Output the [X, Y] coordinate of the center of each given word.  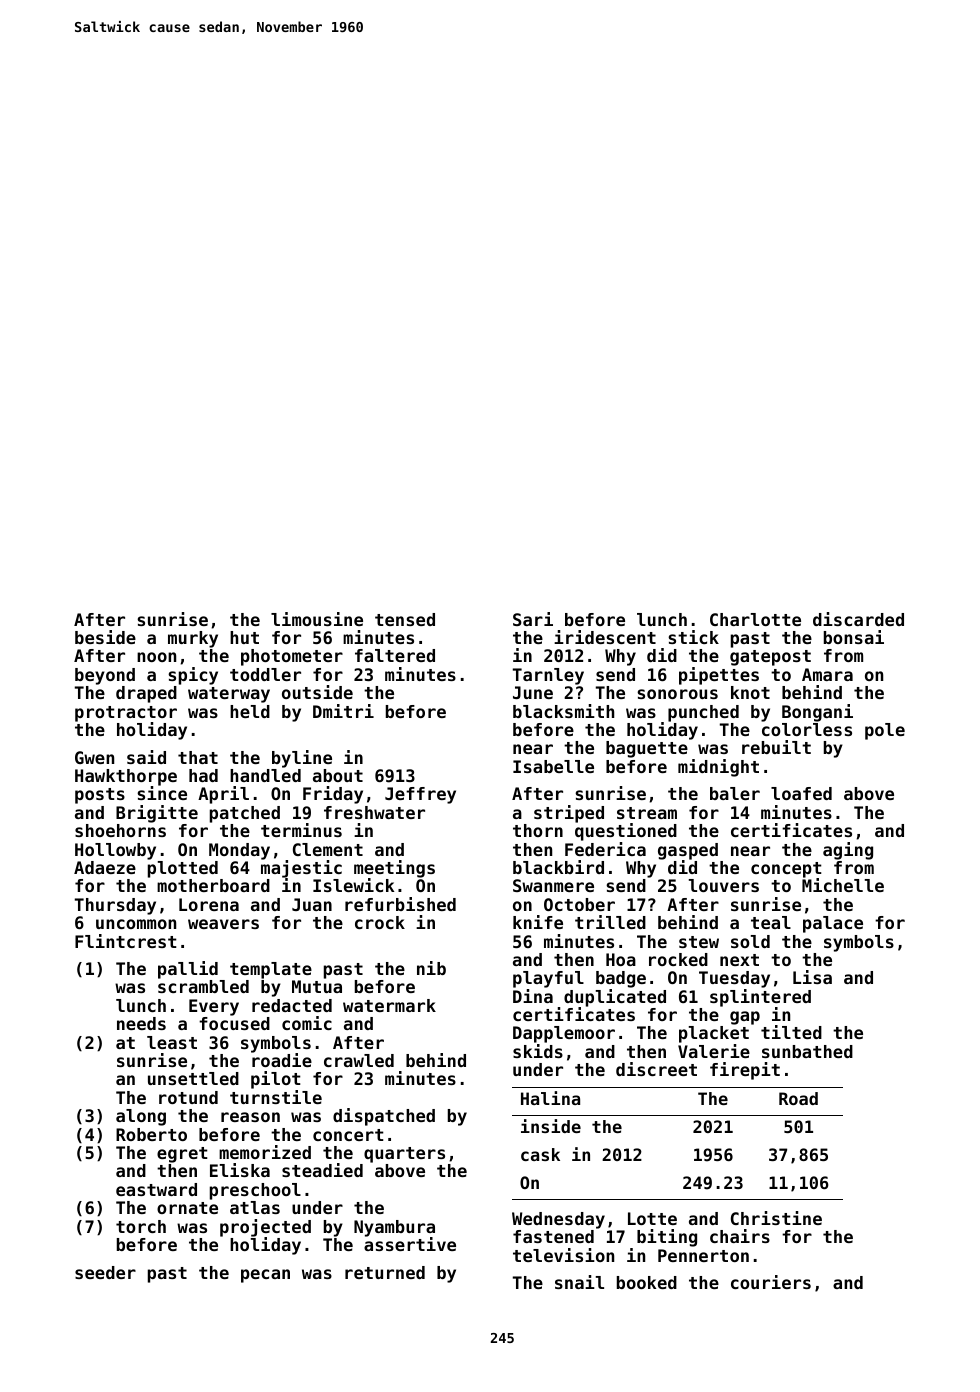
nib [431, 968]
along [141, 1117]
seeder [105, 1272]
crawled [359, 1060]
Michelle [843, 885]
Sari [533, 619]
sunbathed [807, 1051]
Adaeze [105, 867]
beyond [105, 676]
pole [885, 731]
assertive [410, 1244]
